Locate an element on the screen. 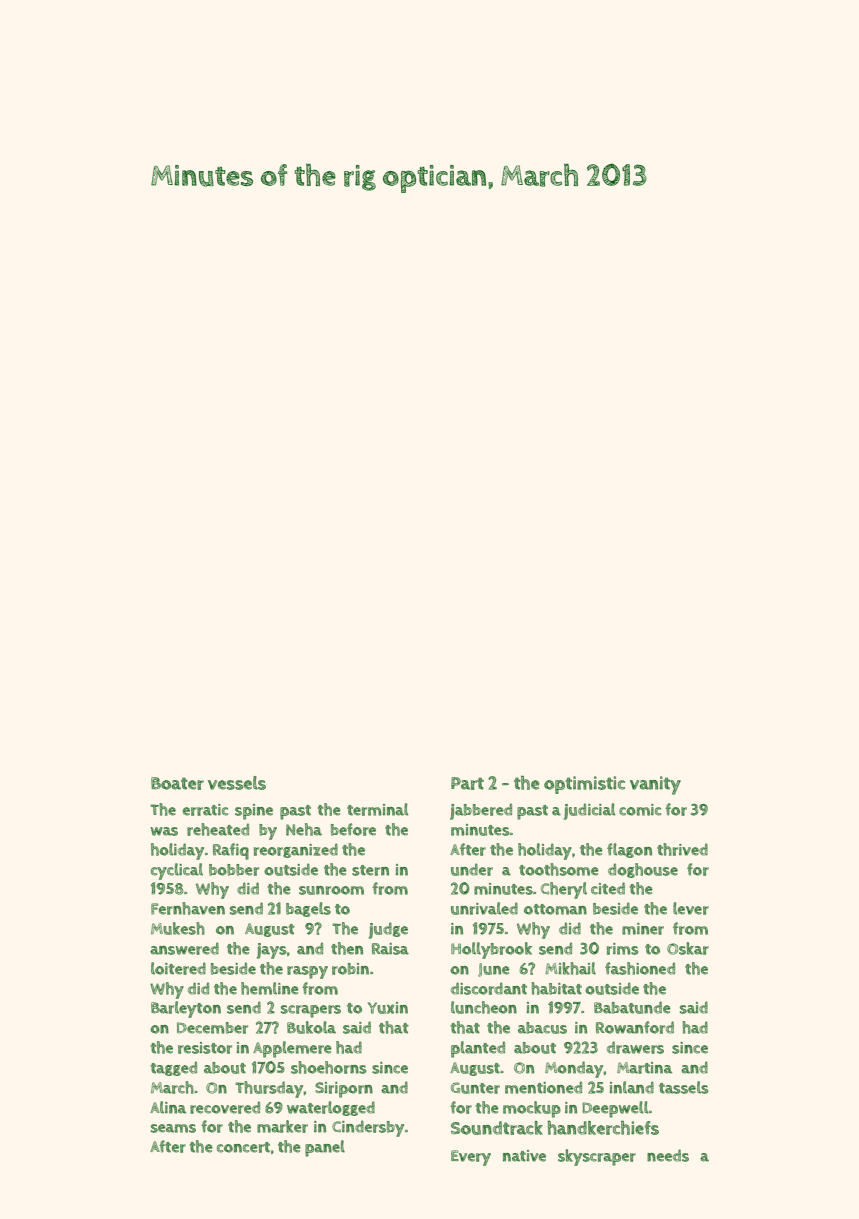  vessels is located at coordinates (237, 783).
